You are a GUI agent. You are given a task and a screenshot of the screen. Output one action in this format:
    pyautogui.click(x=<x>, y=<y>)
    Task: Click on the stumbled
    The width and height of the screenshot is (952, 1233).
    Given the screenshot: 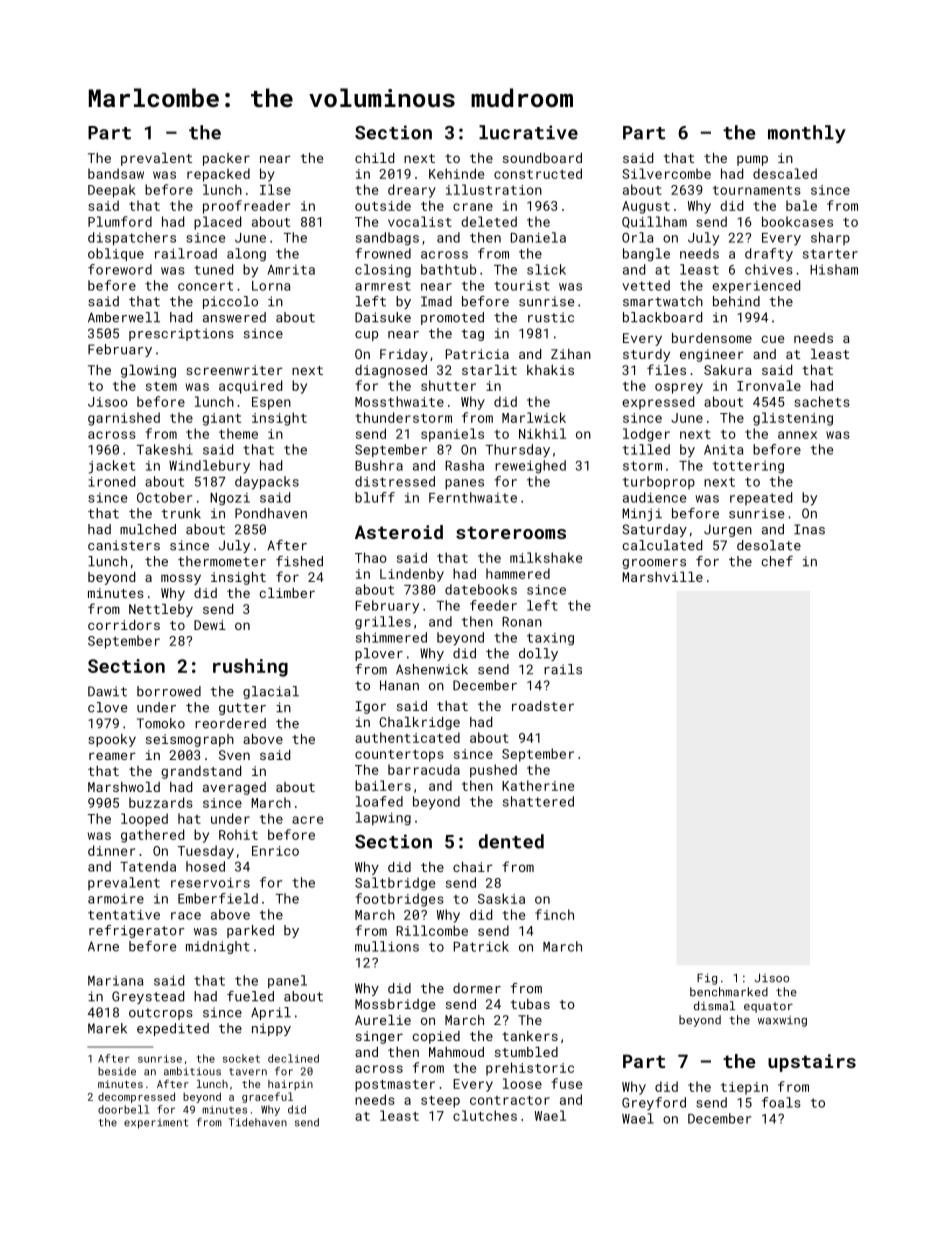 What is the action you would take?
    pyautogui.click(x=526, y=1052)
